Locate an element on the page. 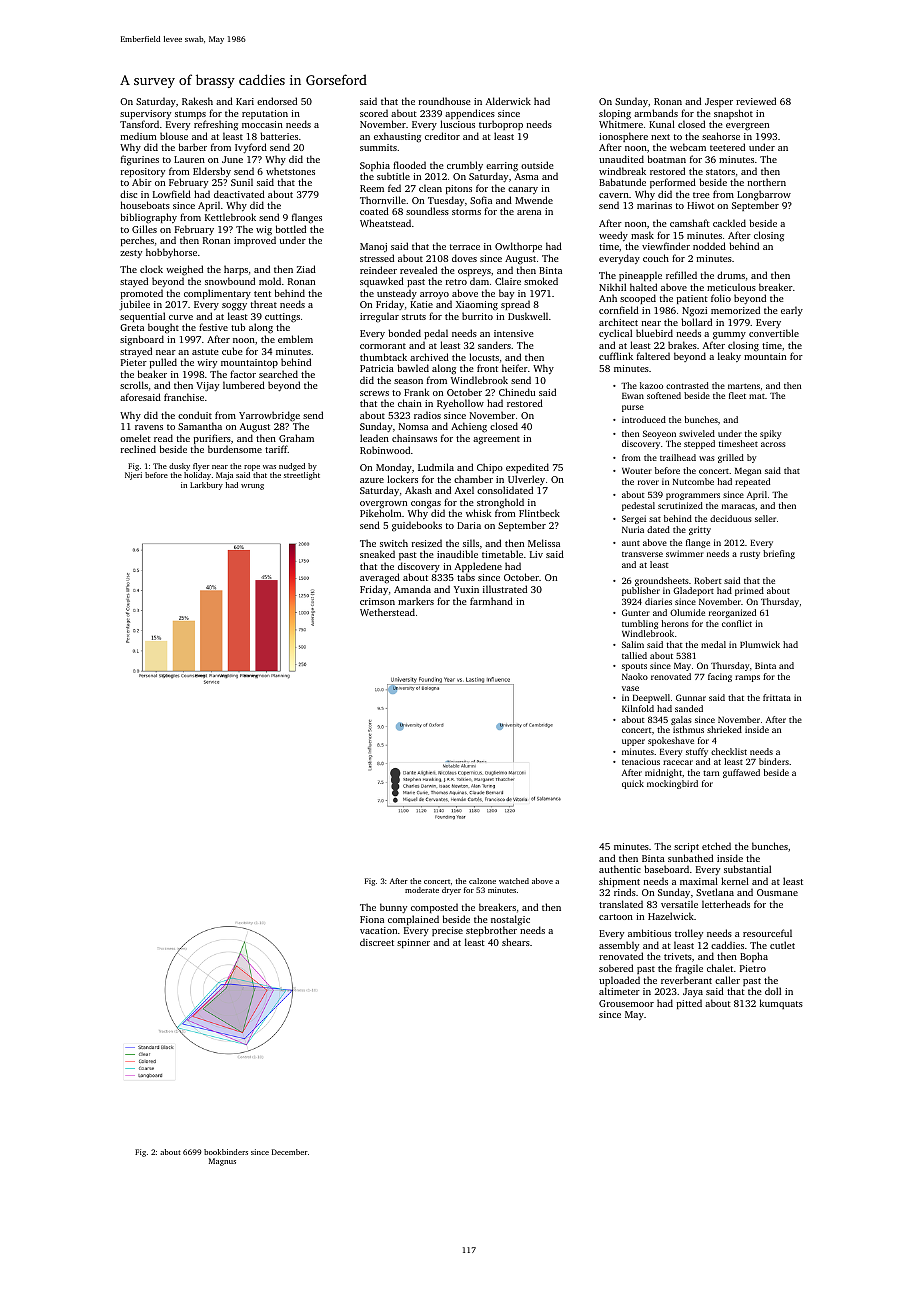 The image size is (924, 1308). Wetherstead is located at coordinates (387, 612).
